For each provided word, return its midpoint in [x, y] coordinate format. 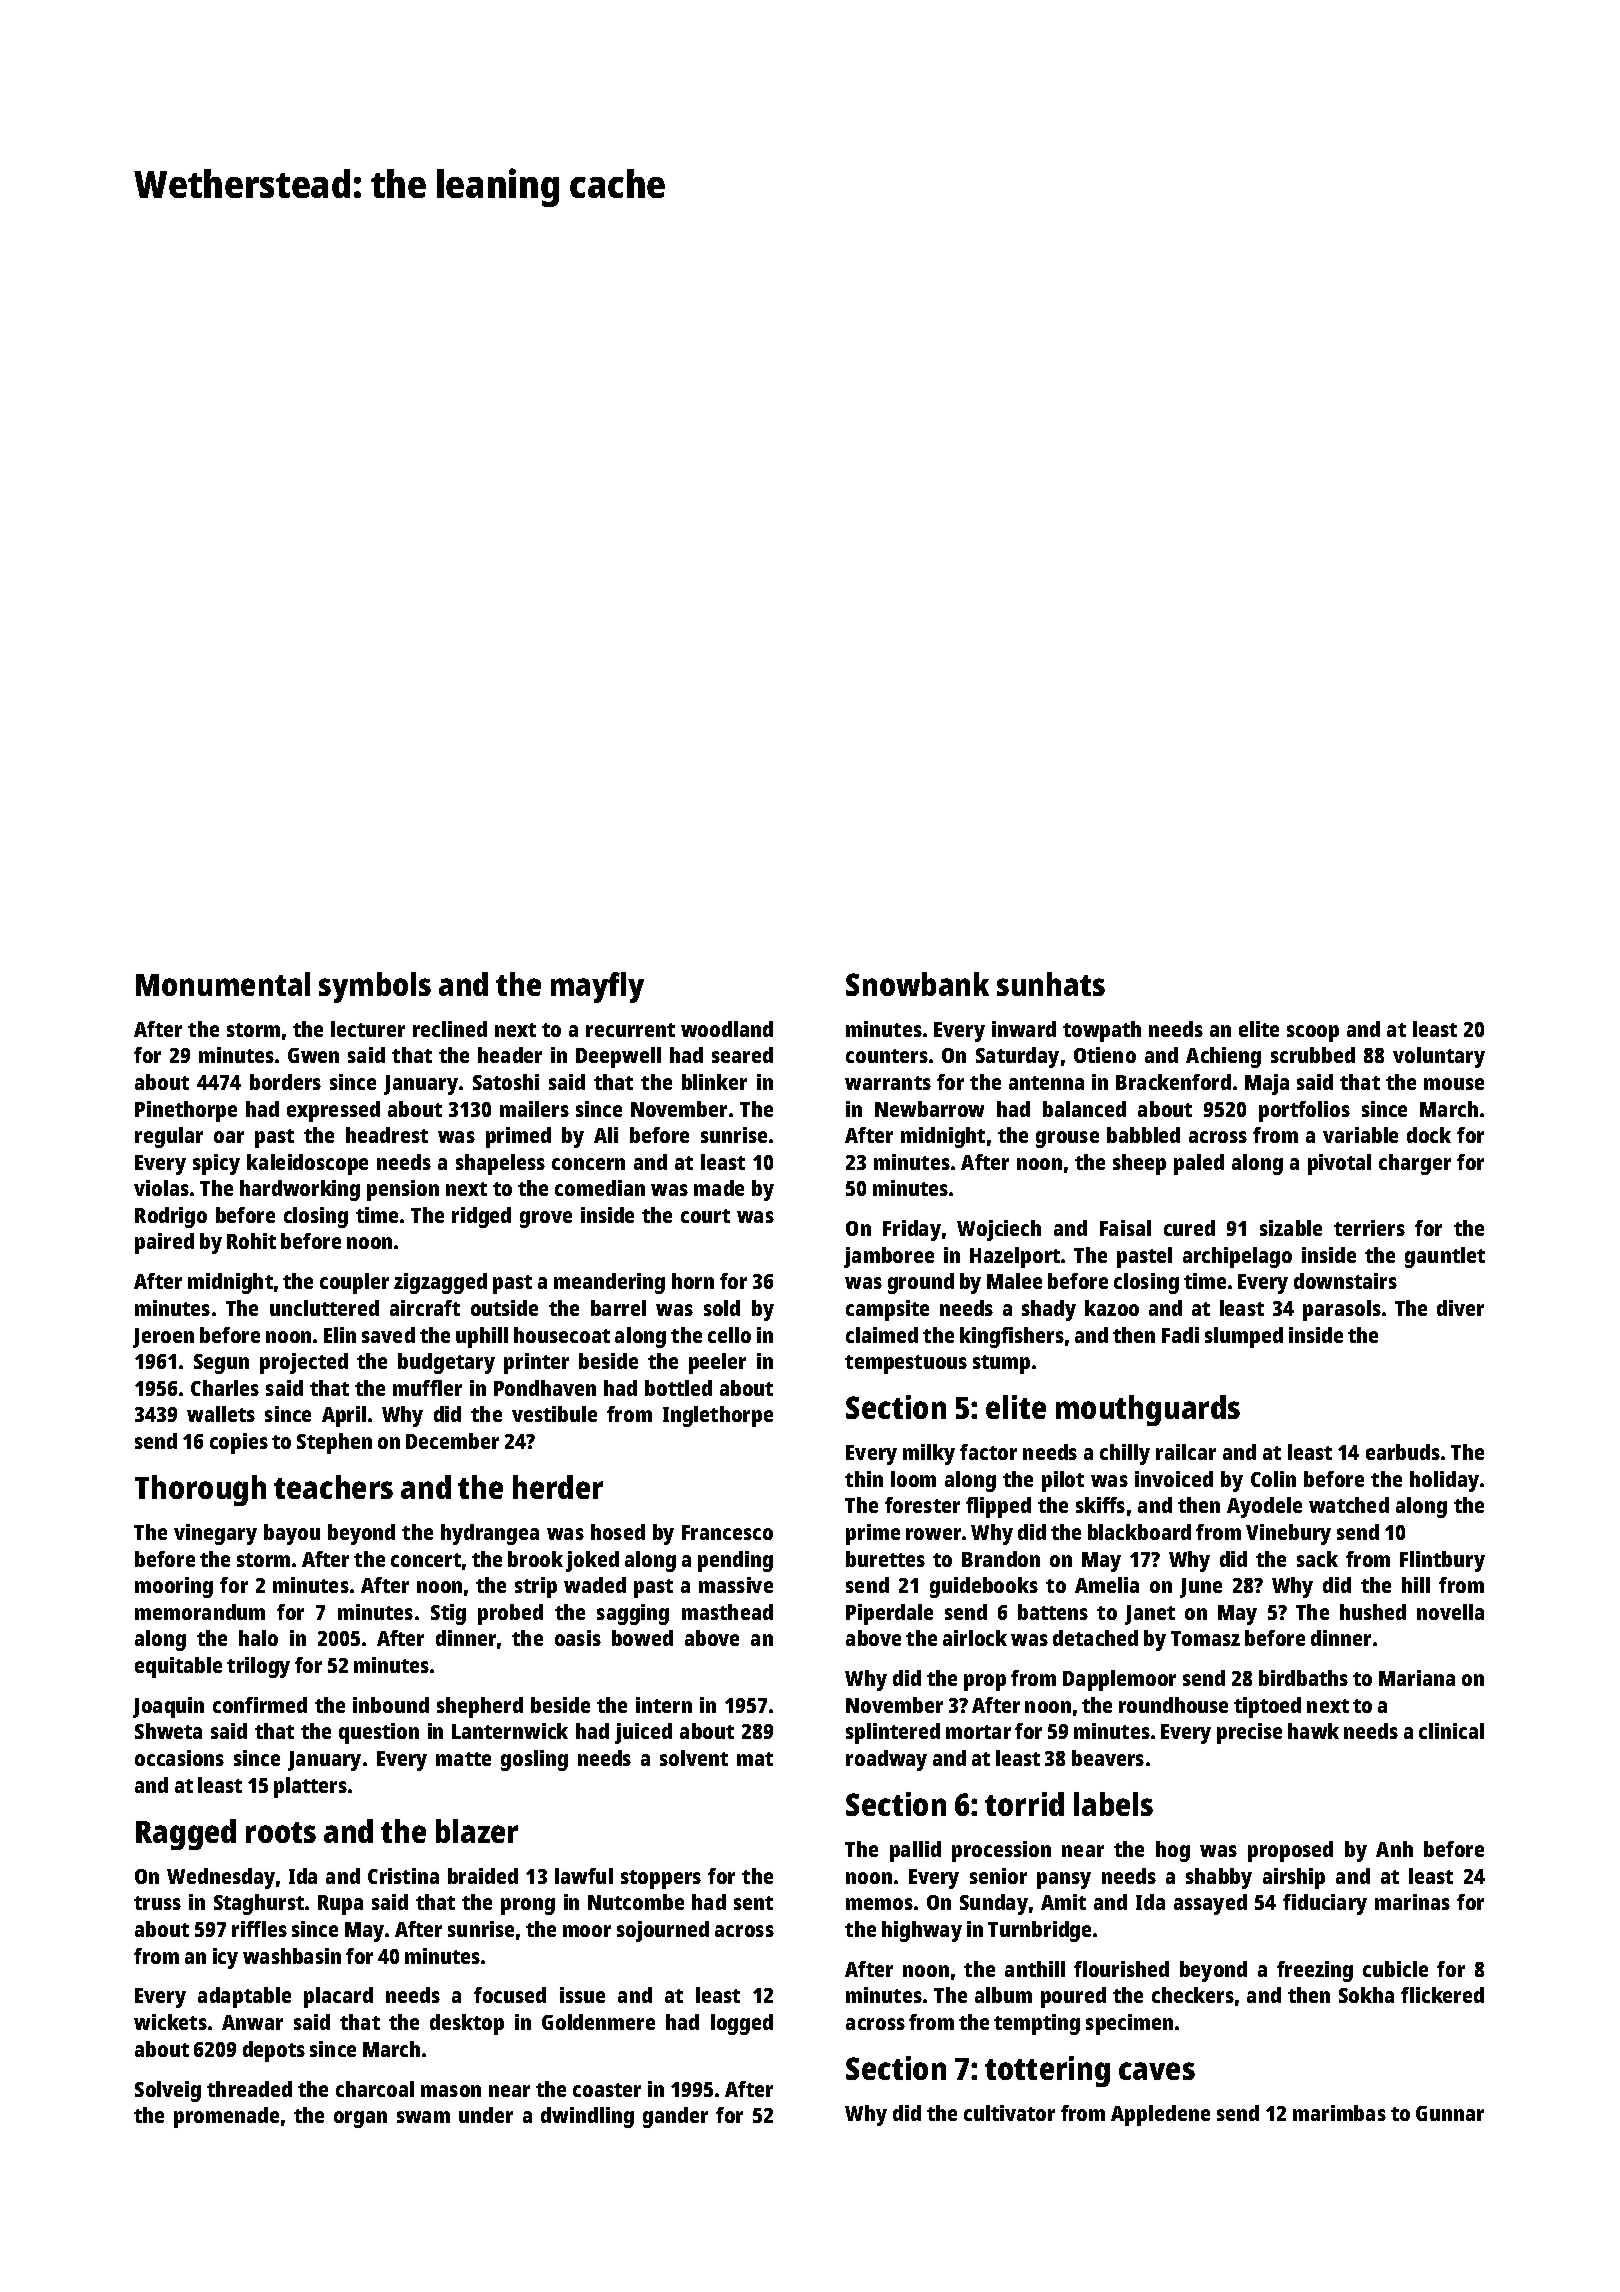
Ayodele [1264, 1507]
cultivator [1009, 2113]
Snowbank [917, 984]
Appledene [1160, 2115]
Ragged [186, 1834]
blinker [714, 1082]
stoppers [661, 1879]
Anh [1394, 1849]
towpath [1102, 1031]
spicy [216, 1164]
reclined [450, 1029]
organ [360, 2119]
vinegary [215, 1534]
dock [1429, 1135]
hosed [618, 1532]
